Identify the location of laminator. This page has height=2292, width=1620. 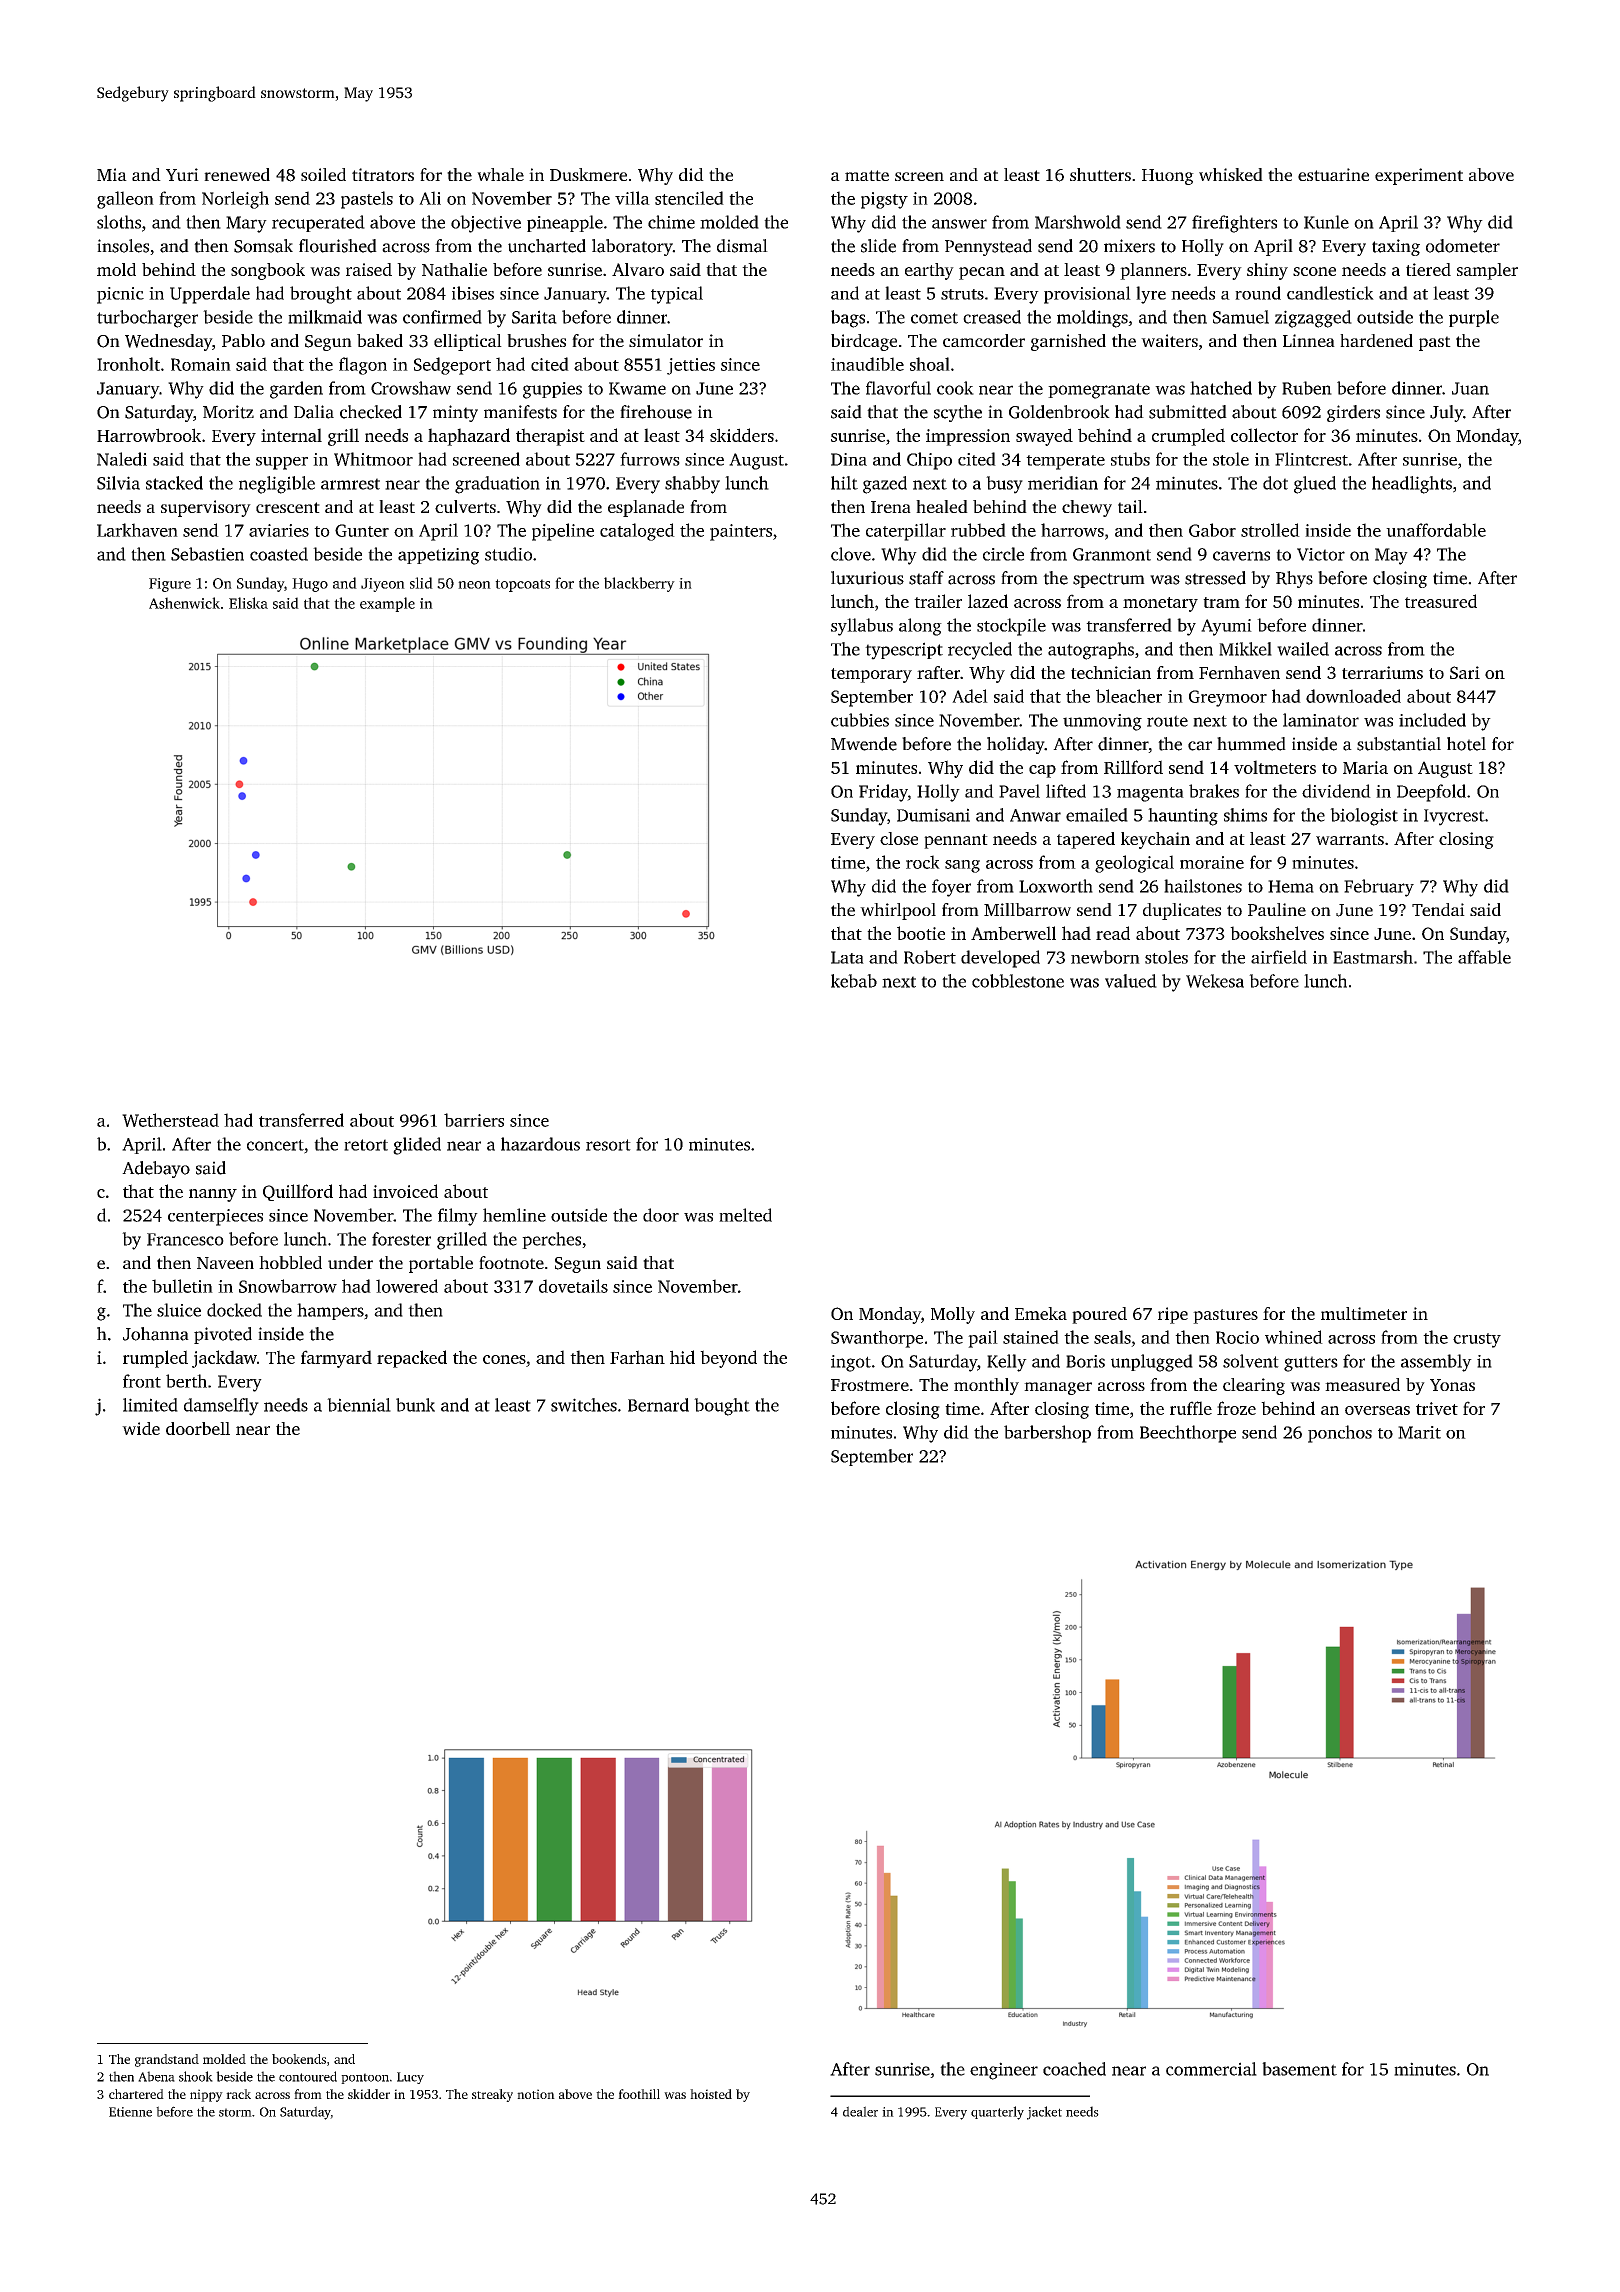
(1321, 720).
